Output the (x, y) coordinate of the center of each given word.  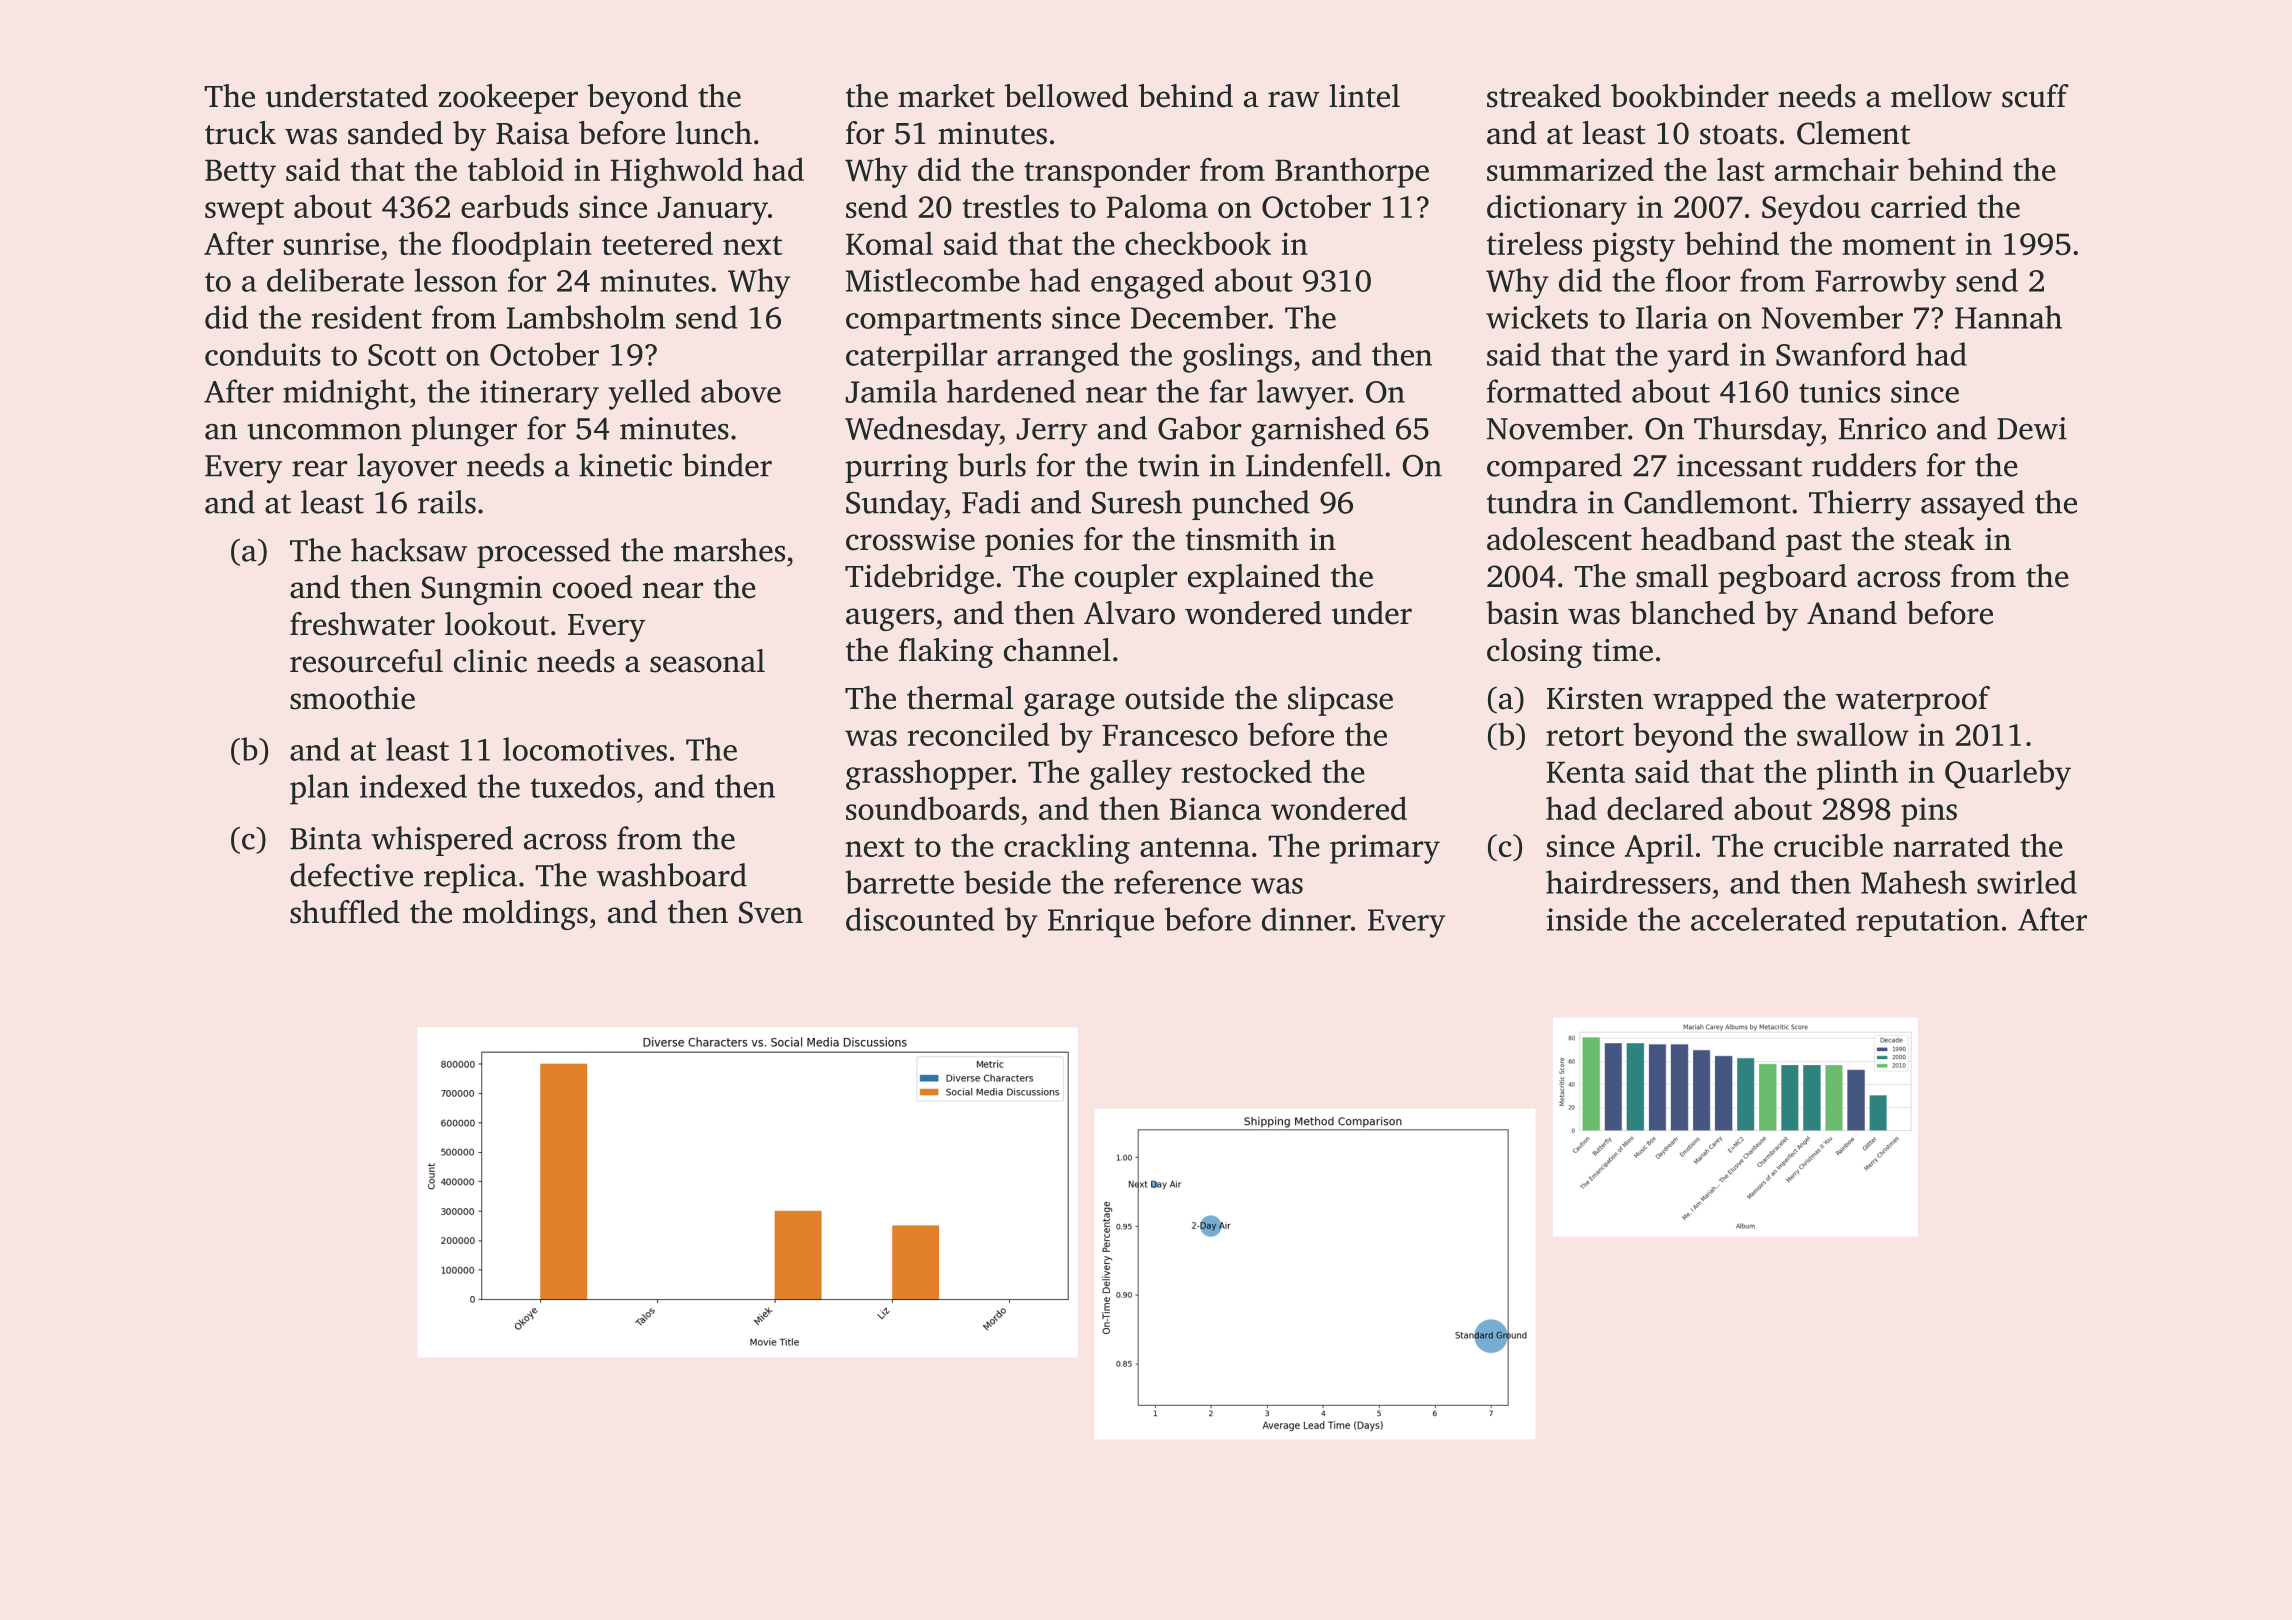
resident (367, 317)
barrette (899, 882)
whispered (442, 841)
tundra (1532, 502)
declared (1665, 808)
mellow (1941, 96)
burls (992, 465)
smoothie (352, 698)
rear (319, 469)
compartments (943, 322)
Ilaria (1672, 317)
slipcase (1340, 701)
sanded (395, 133)
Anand (1852, 613)
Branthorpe (1352, 172)
